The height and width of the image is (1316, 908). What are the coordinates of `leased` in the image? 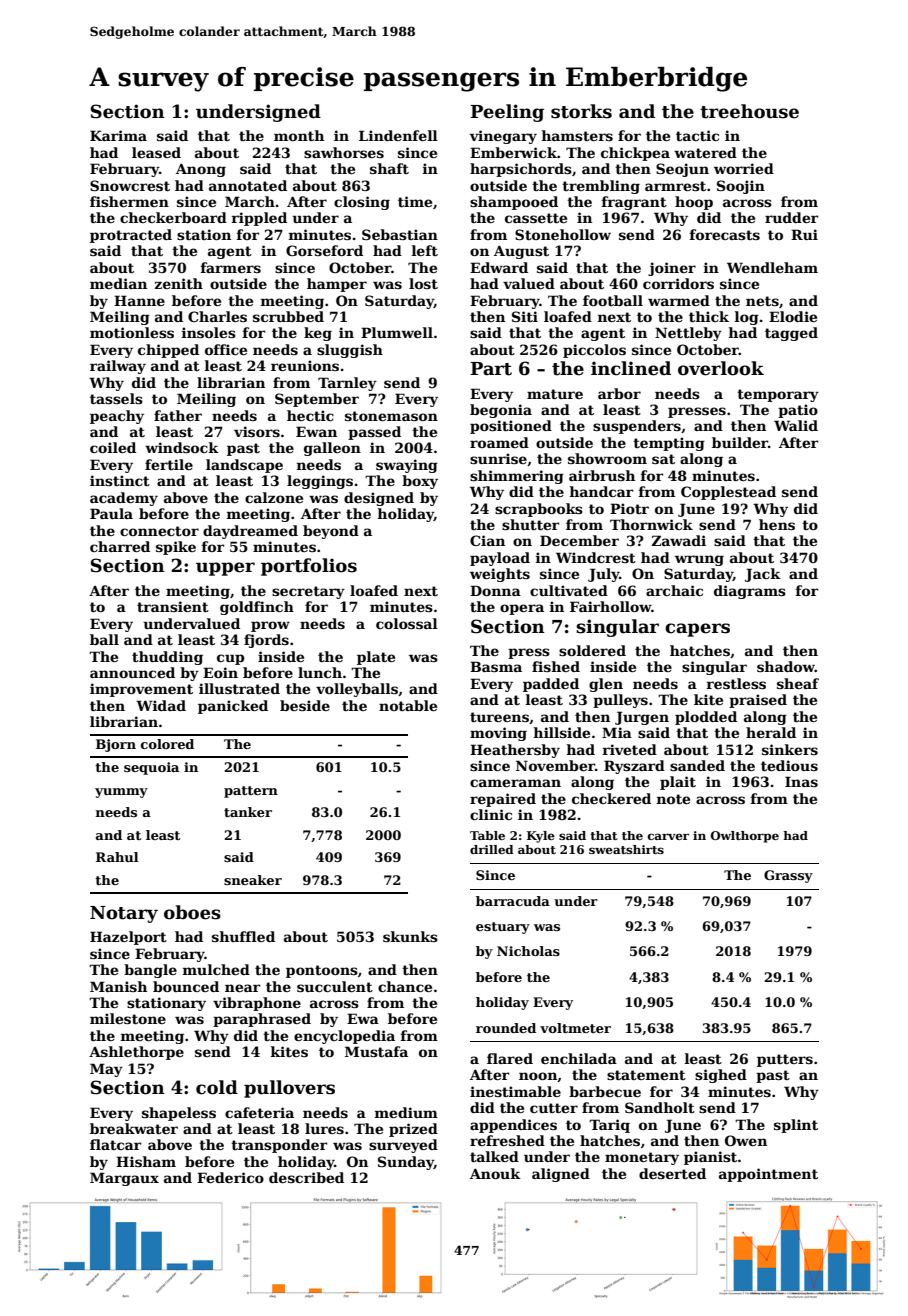 It's located at (156, 152).
